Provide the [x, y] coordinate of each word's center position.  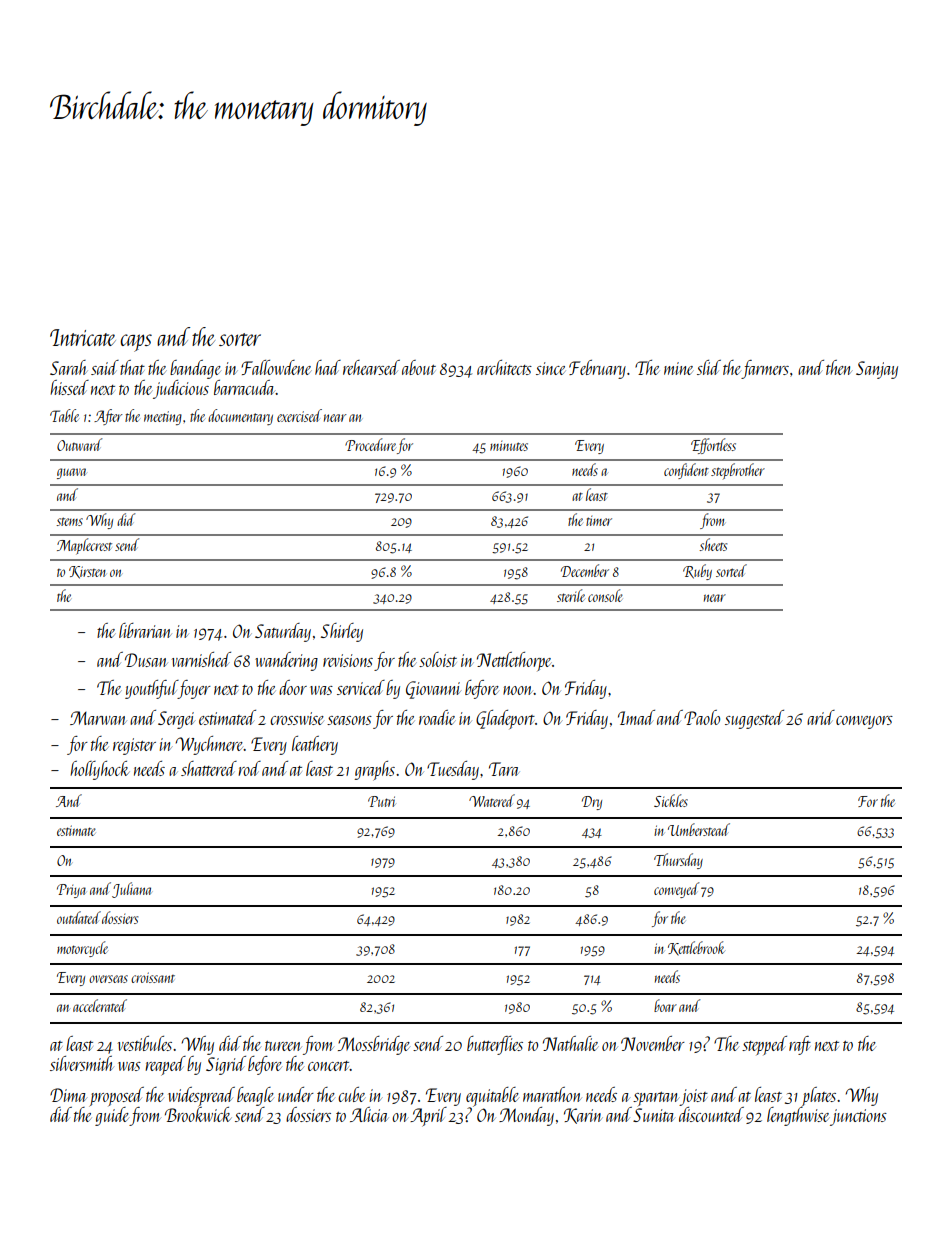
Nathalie [571, 1043]
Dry [592, 803]
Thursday [678, 861]
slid [709, 367]
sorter [240, 339]
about [419, 367]
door [293, 687]
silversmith [82, 1063]
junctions [858, 1117]
